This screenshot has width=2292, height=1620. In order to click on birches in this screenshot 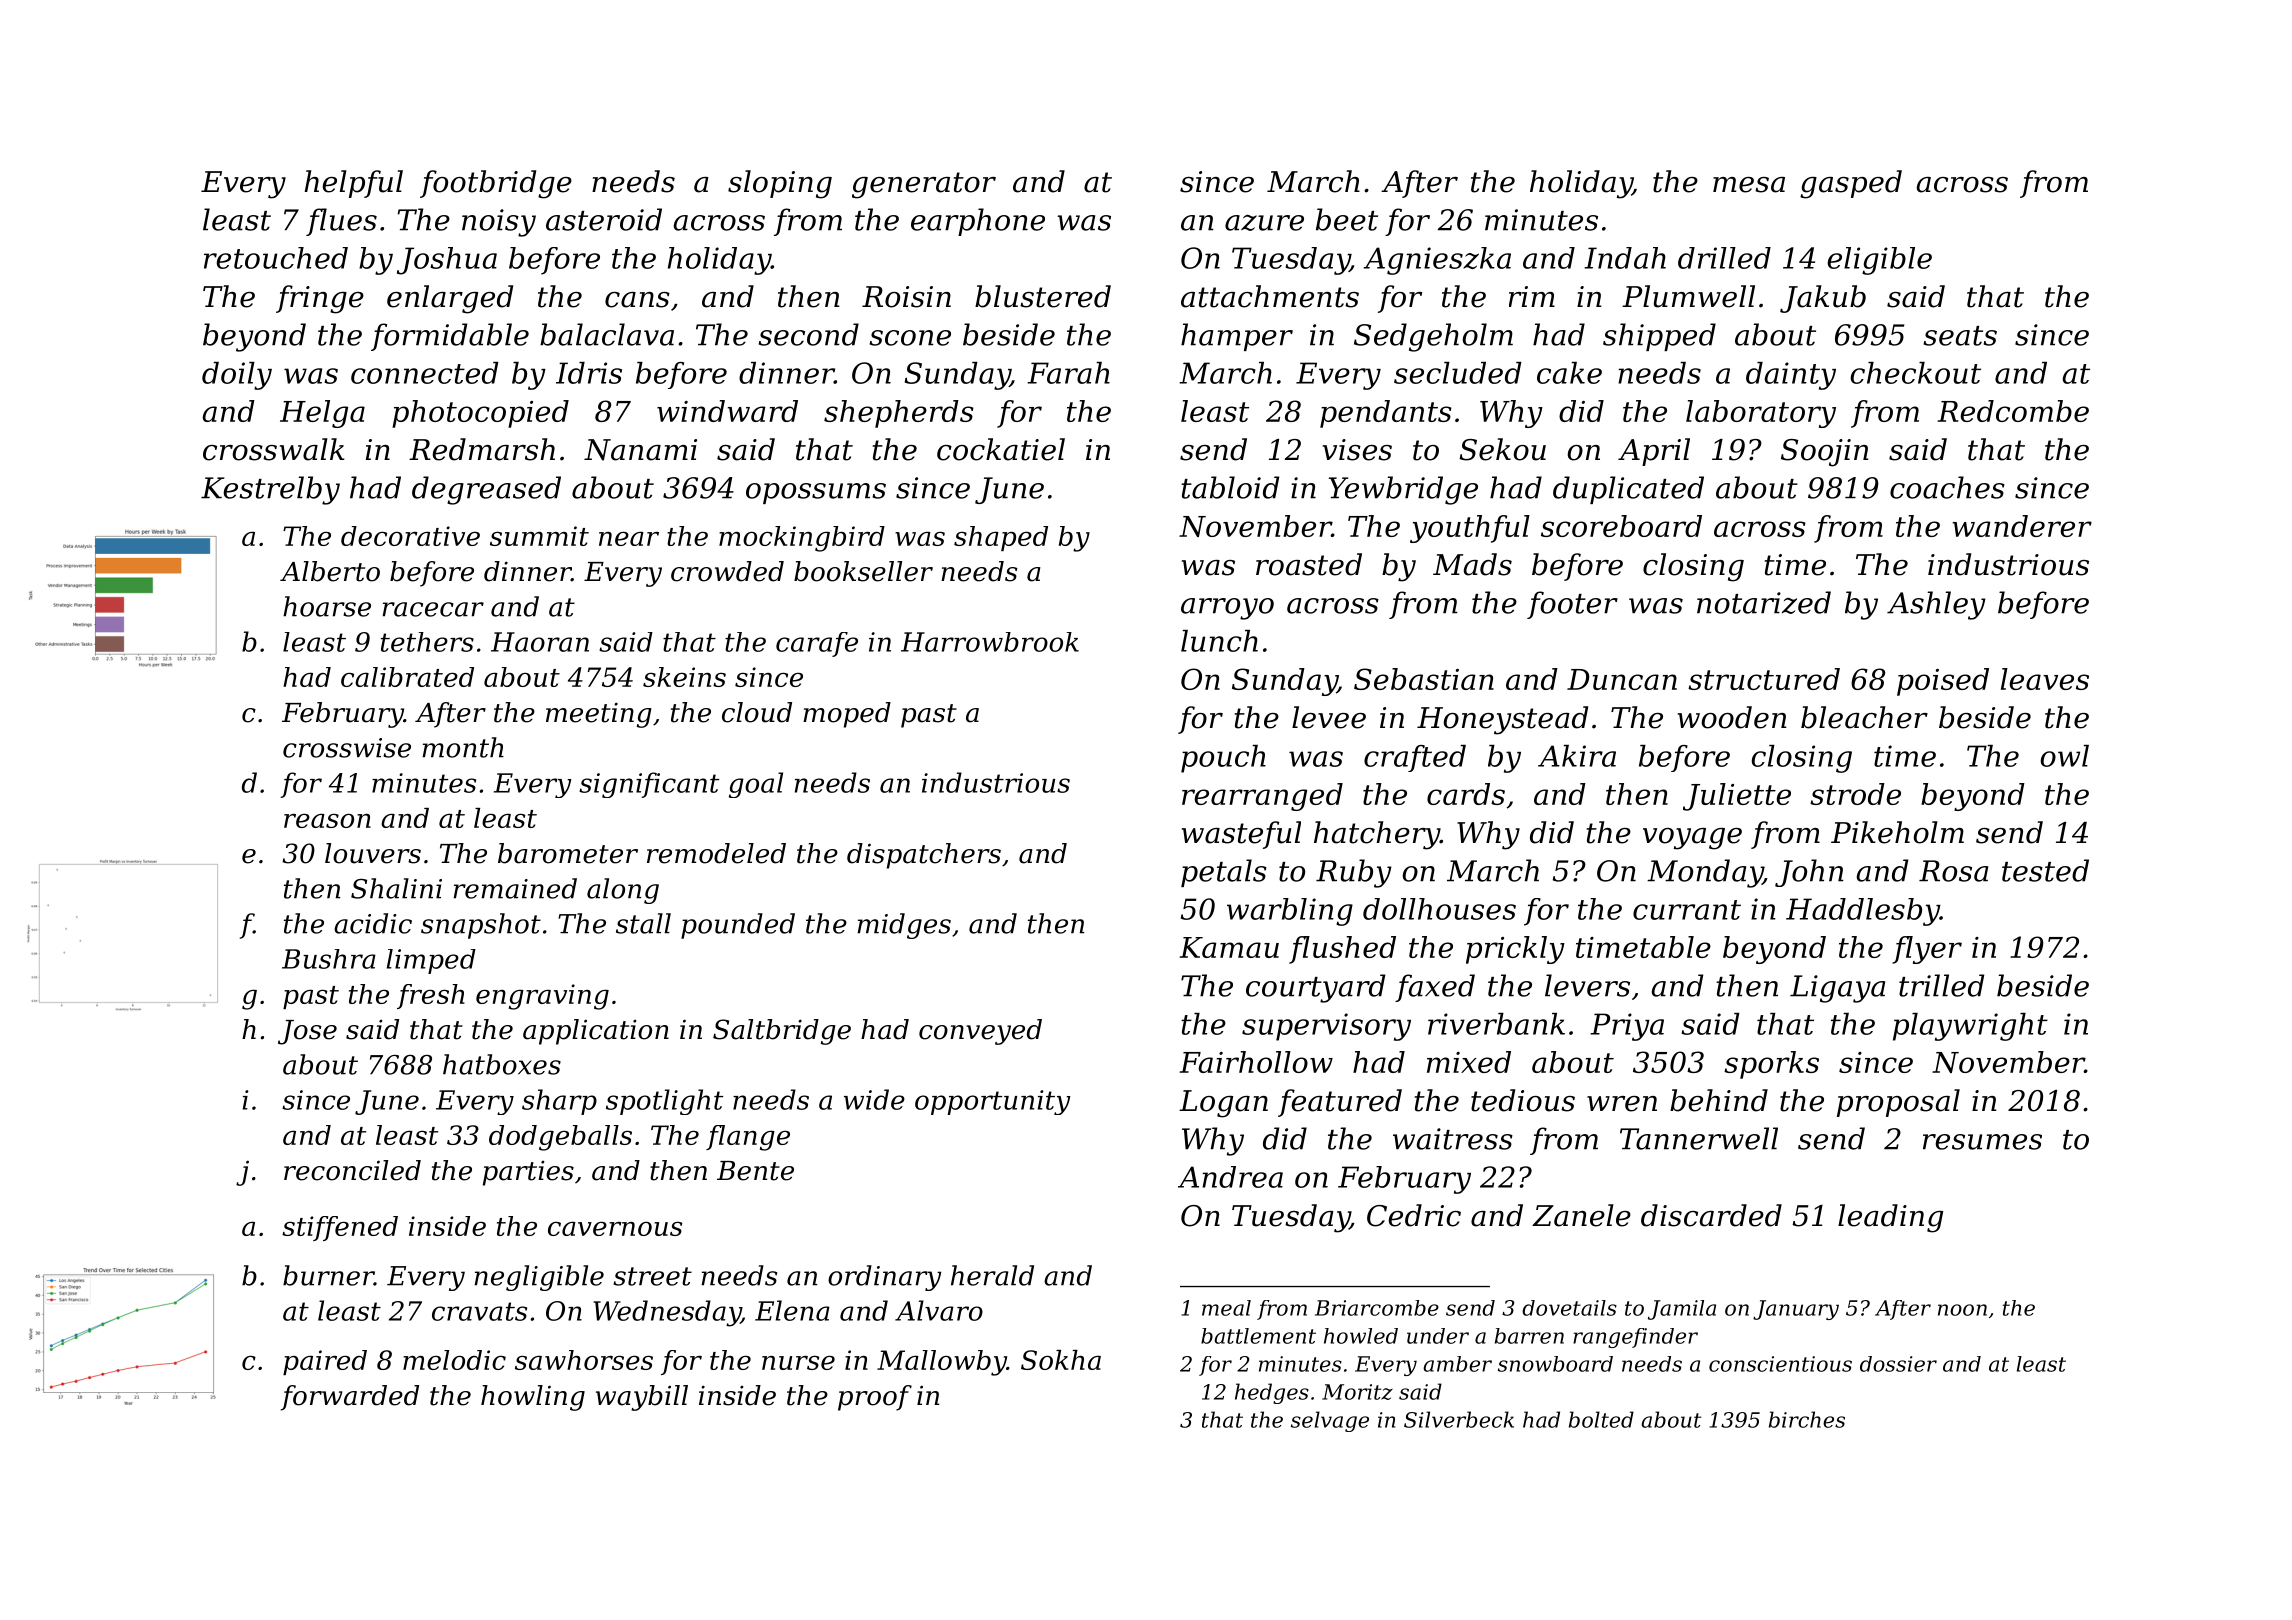, I will do `click(1807, 1419)`.
